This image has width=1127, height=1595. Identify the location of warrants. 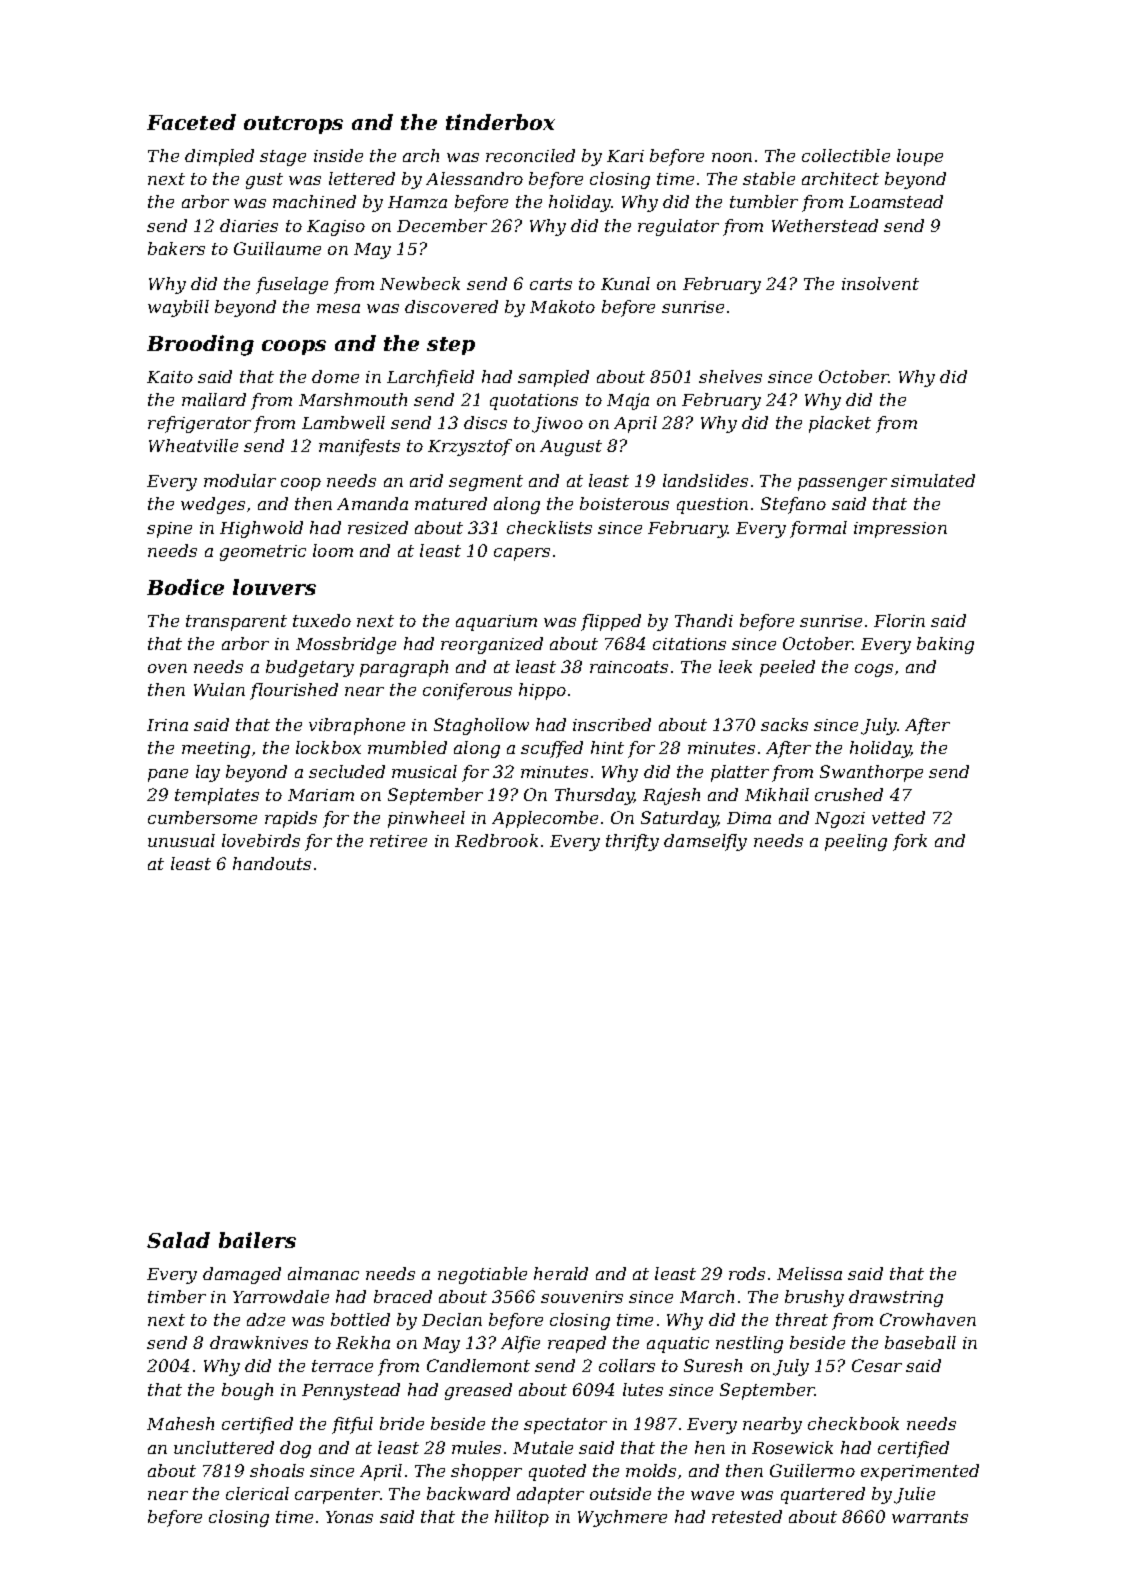
(930, 1517).
